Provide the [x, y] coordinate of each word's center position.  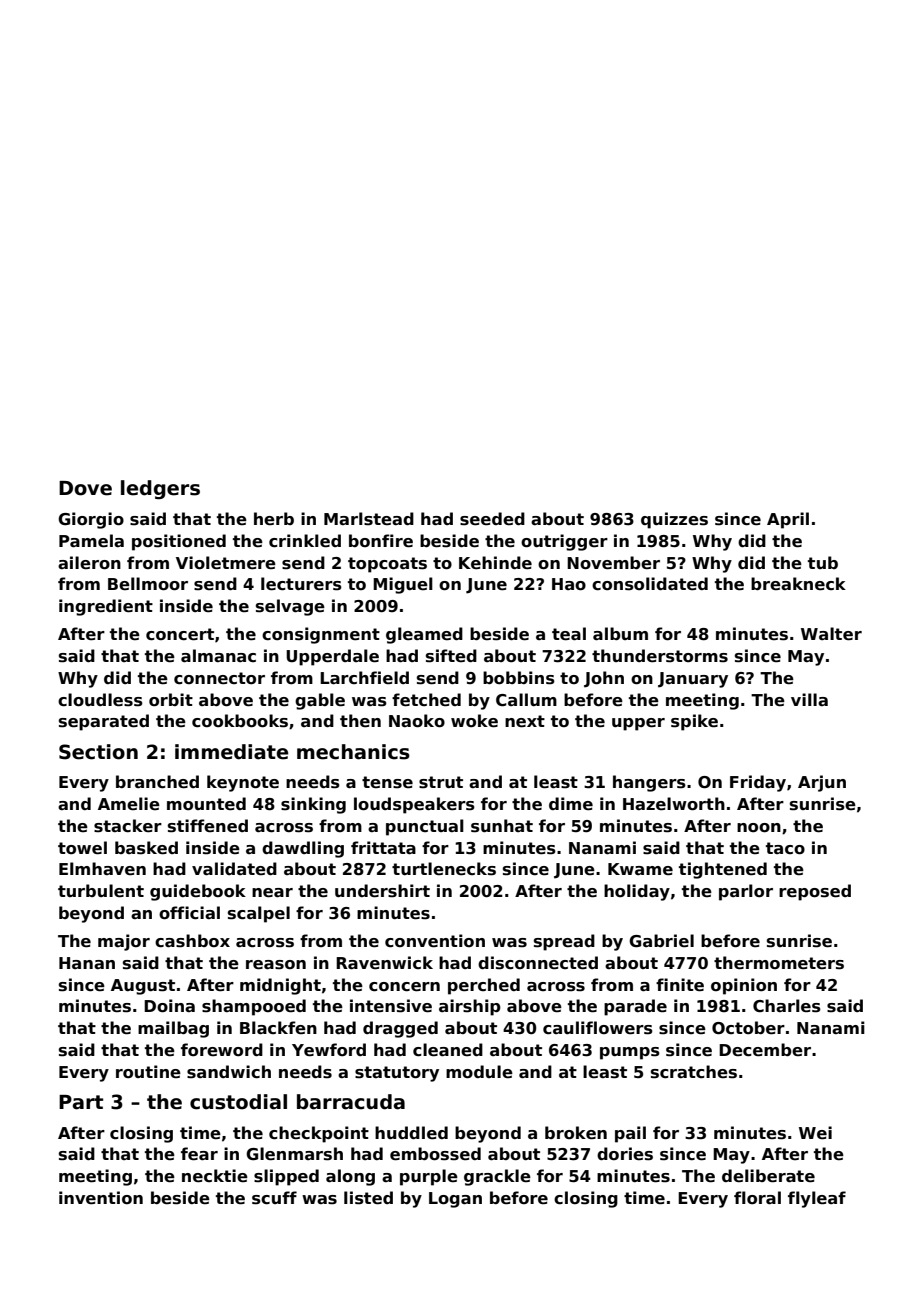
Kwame [640, 869]
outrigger [564, 542]
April [788, 520]
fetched [426, 700]
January [693, 680]
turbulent [101, 891]
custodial [238, 1102]
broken [576, 1133]
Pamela [91, 541]
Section [98, 752]
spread [564, 942]
